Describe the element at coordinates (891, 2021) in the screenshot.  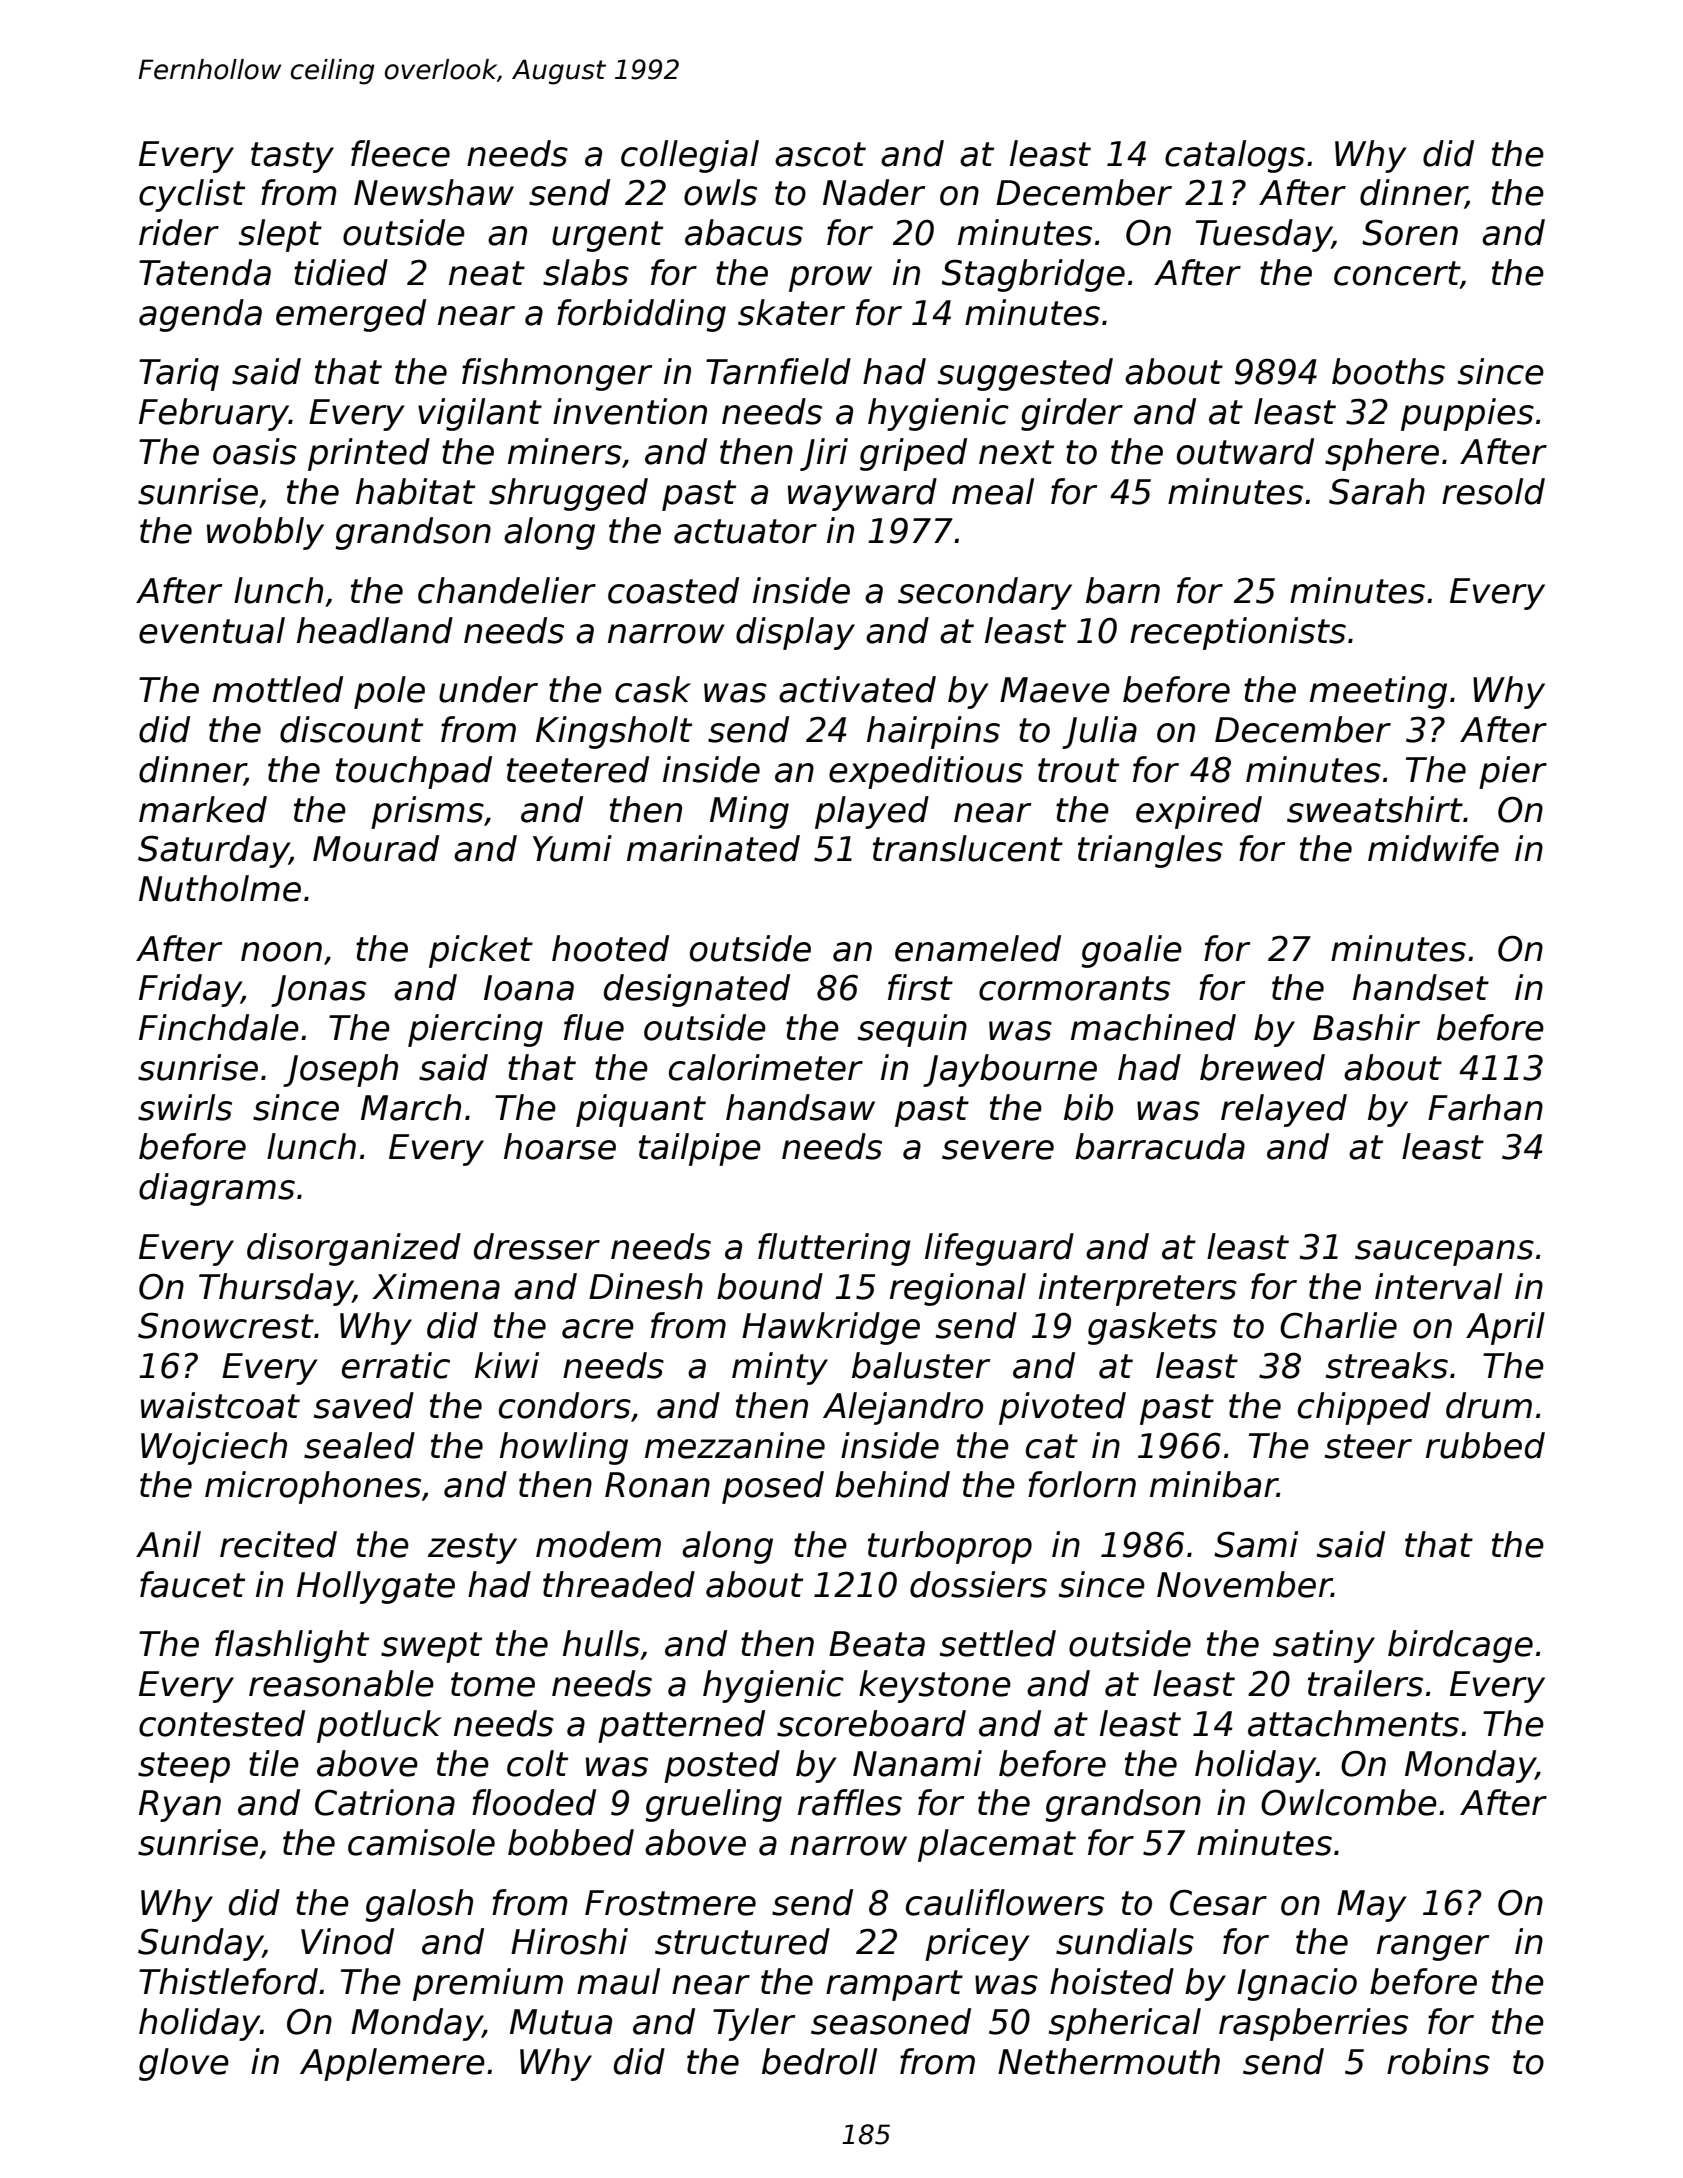
I see `seasoned` at that location.
